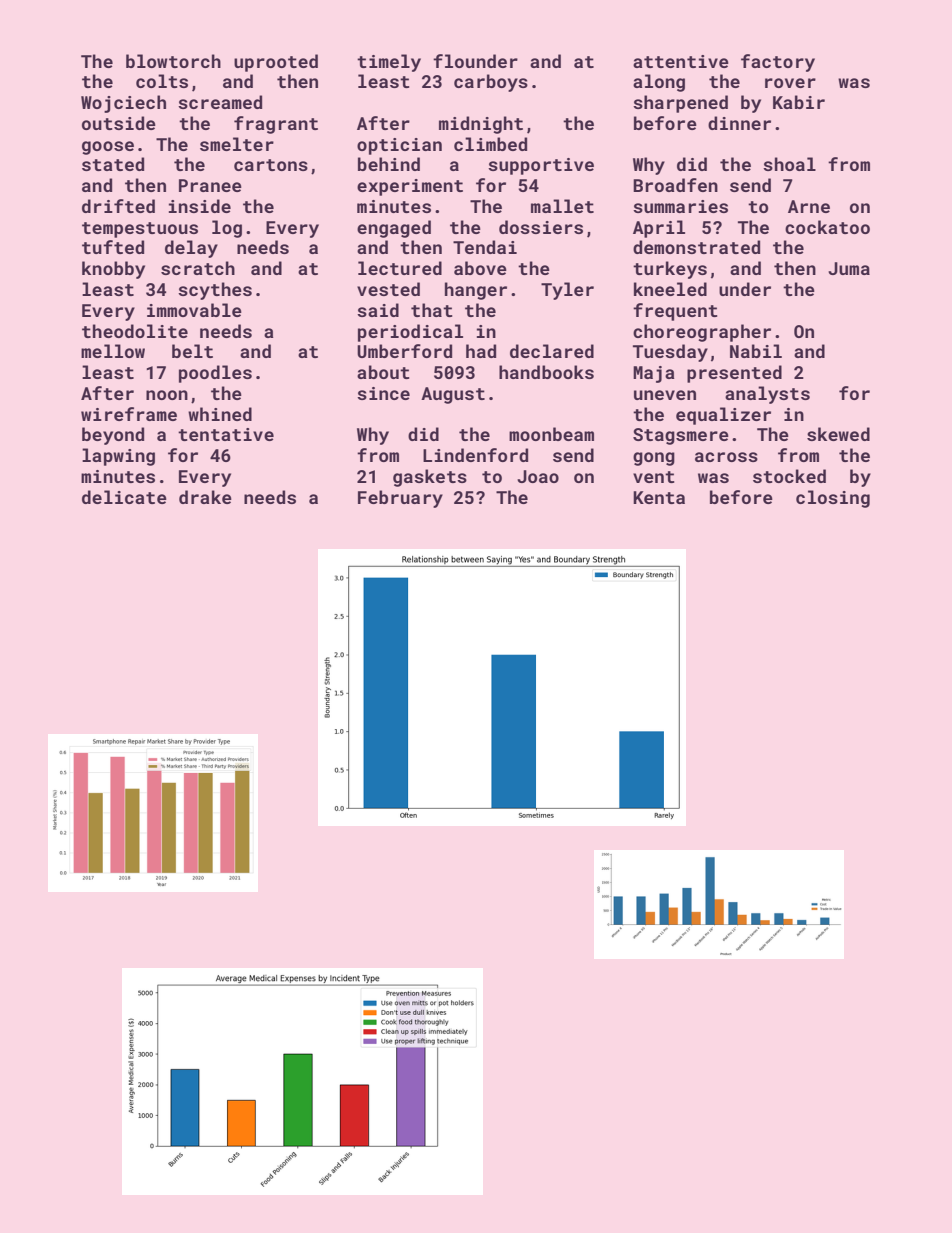 The height and width of the document is (1233, 952). Describe the element at coordinates (173, 61) in the document. I see `blowtorch` at that location.
